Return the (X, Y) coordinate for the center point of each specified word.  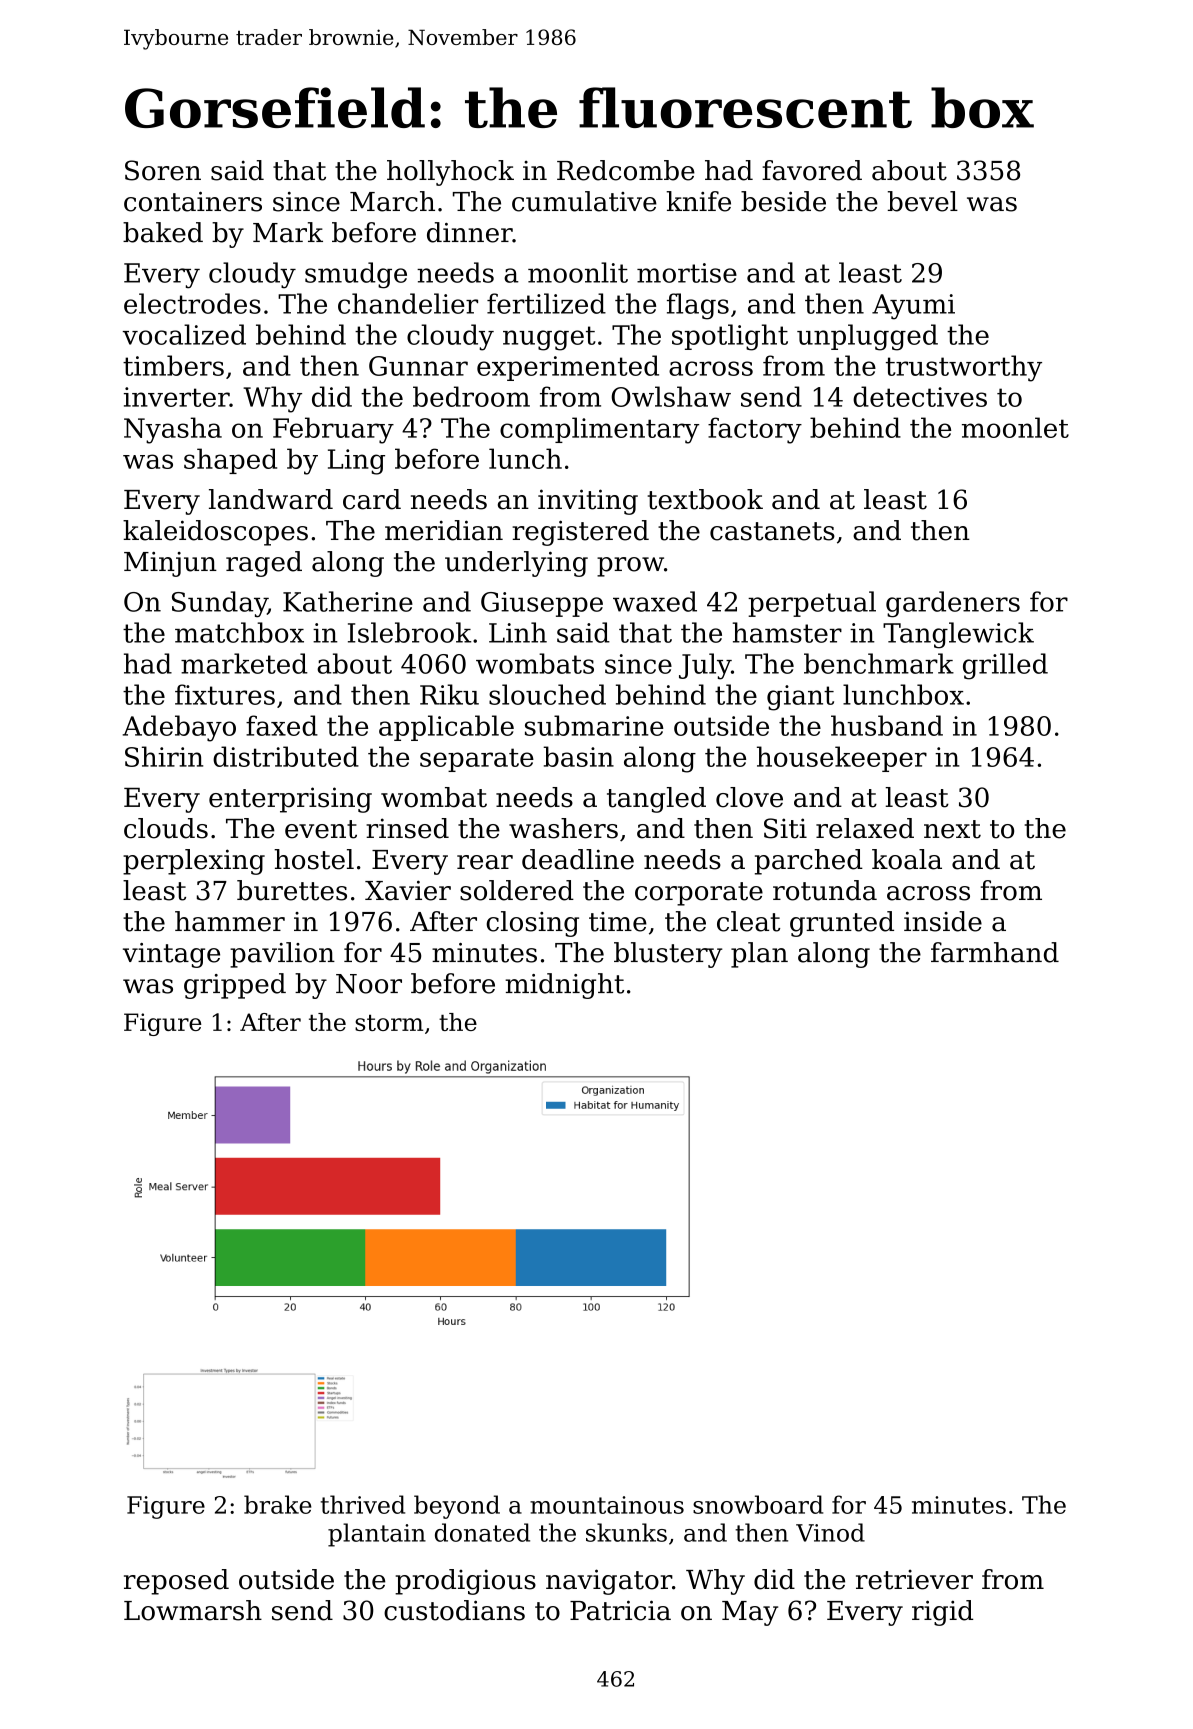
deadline (578, 859)
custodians (454, 1610)
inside (943, 921)
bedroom (471, 396)
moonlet (1015, 427)
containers (193, 201)
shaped (230, 461)
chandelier (408, 303)
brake (278, 1504)
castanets (772, 531)
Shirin (164, 756)
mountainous (607, 1505)
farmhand (995, 952)
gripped (235, 986)
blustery (668, 955)
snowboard (758, 1504)
